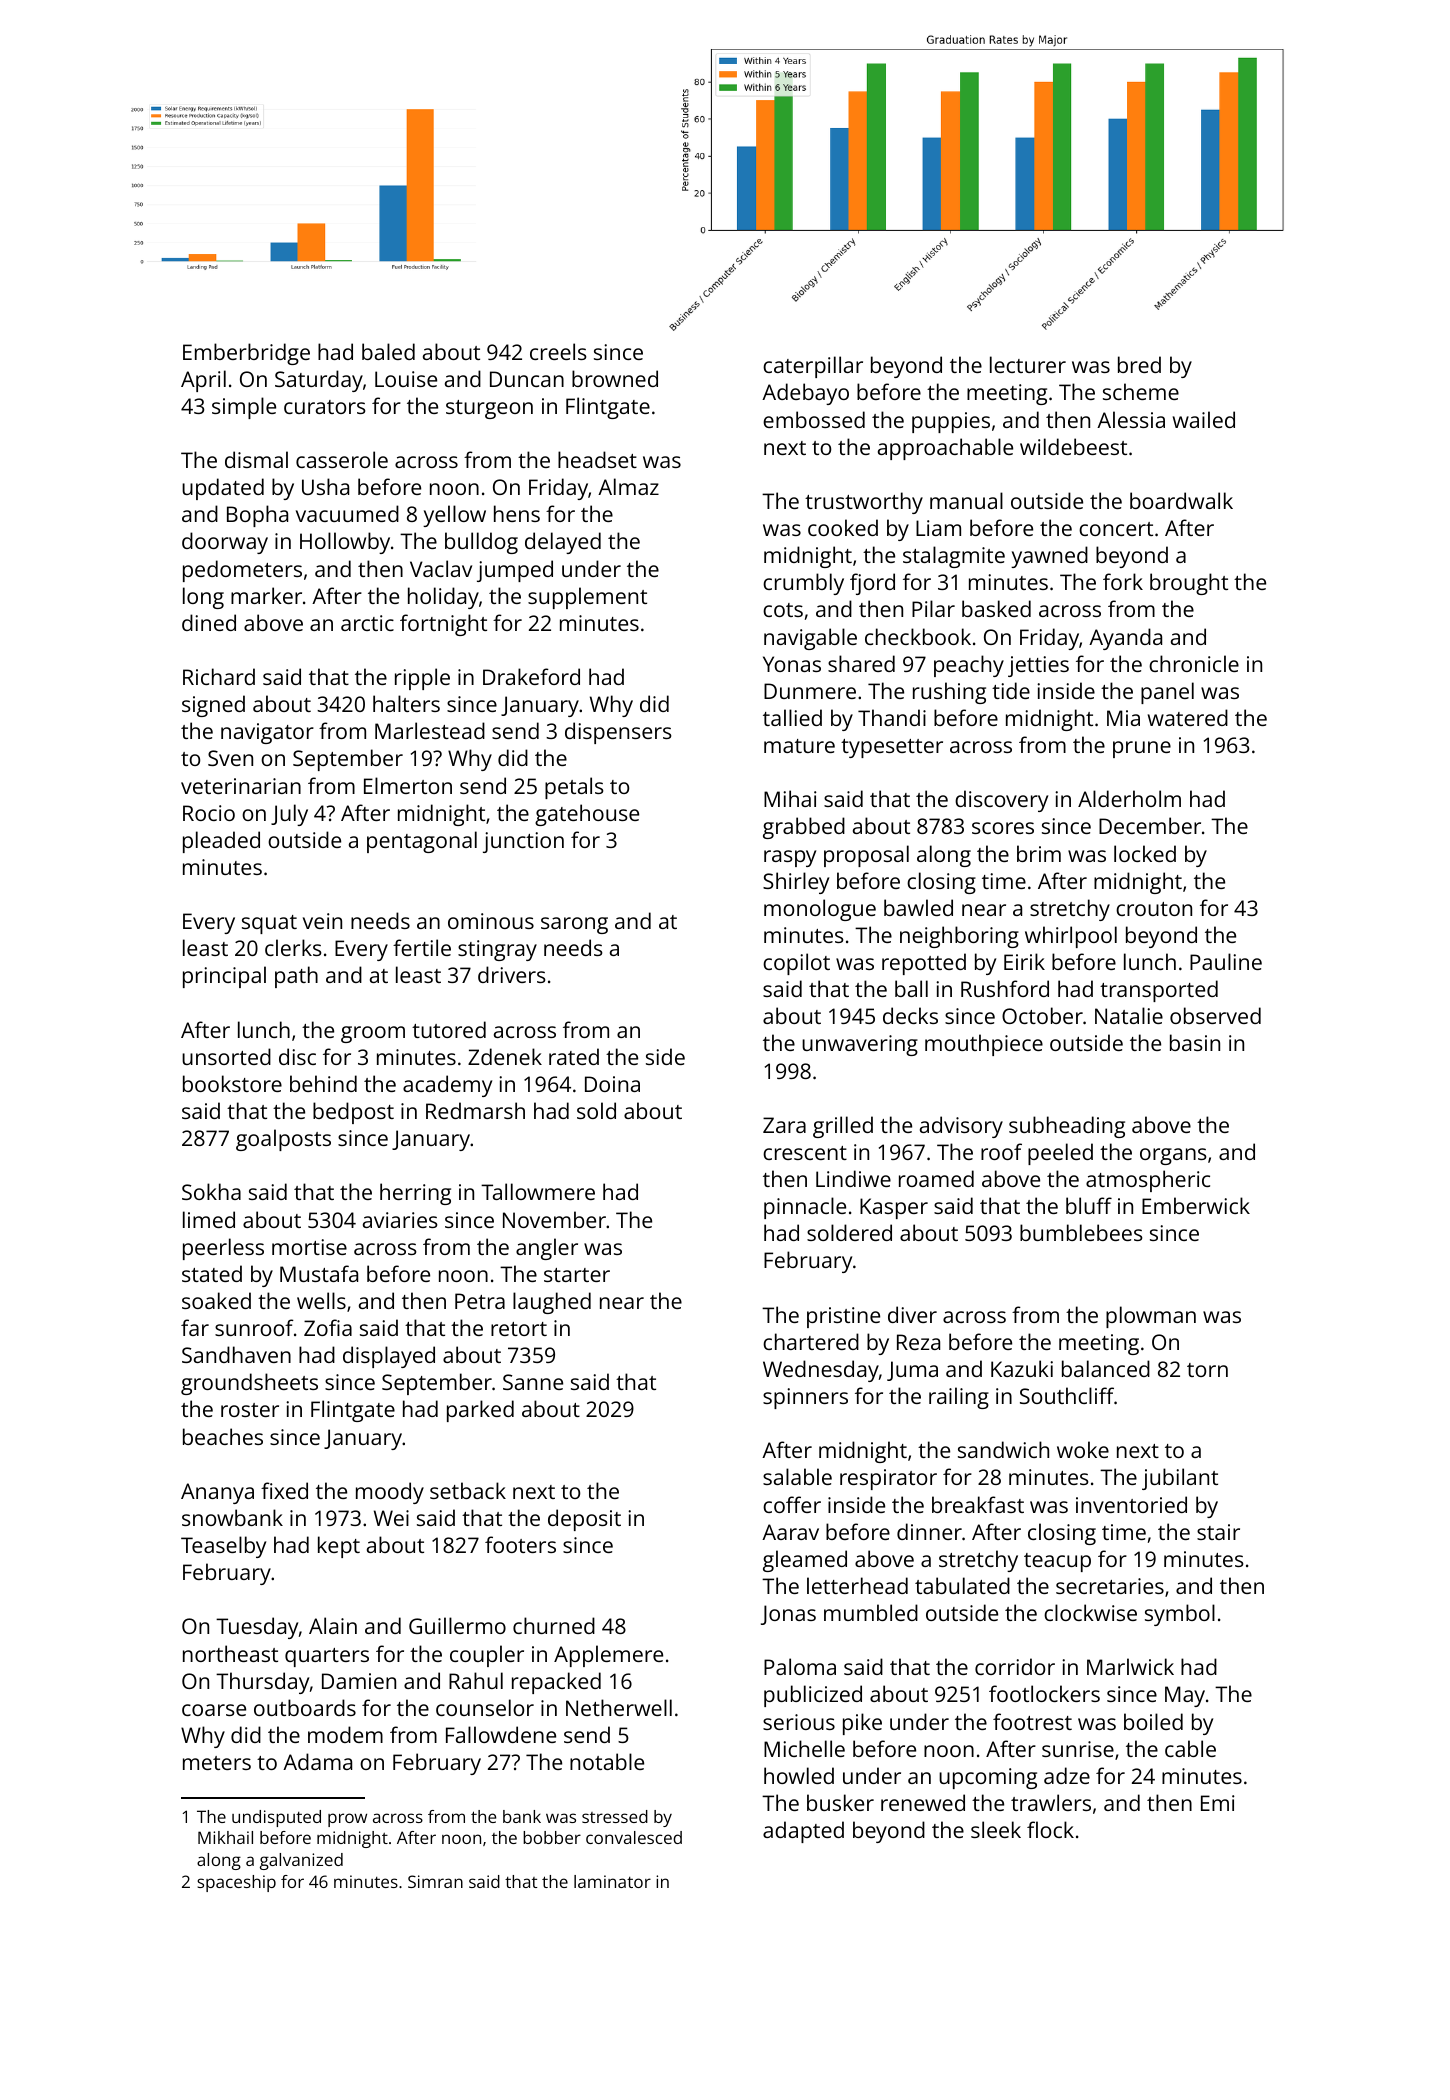 The image size is (1450, 2100). I want to click on scores, so click(1003, 828).
